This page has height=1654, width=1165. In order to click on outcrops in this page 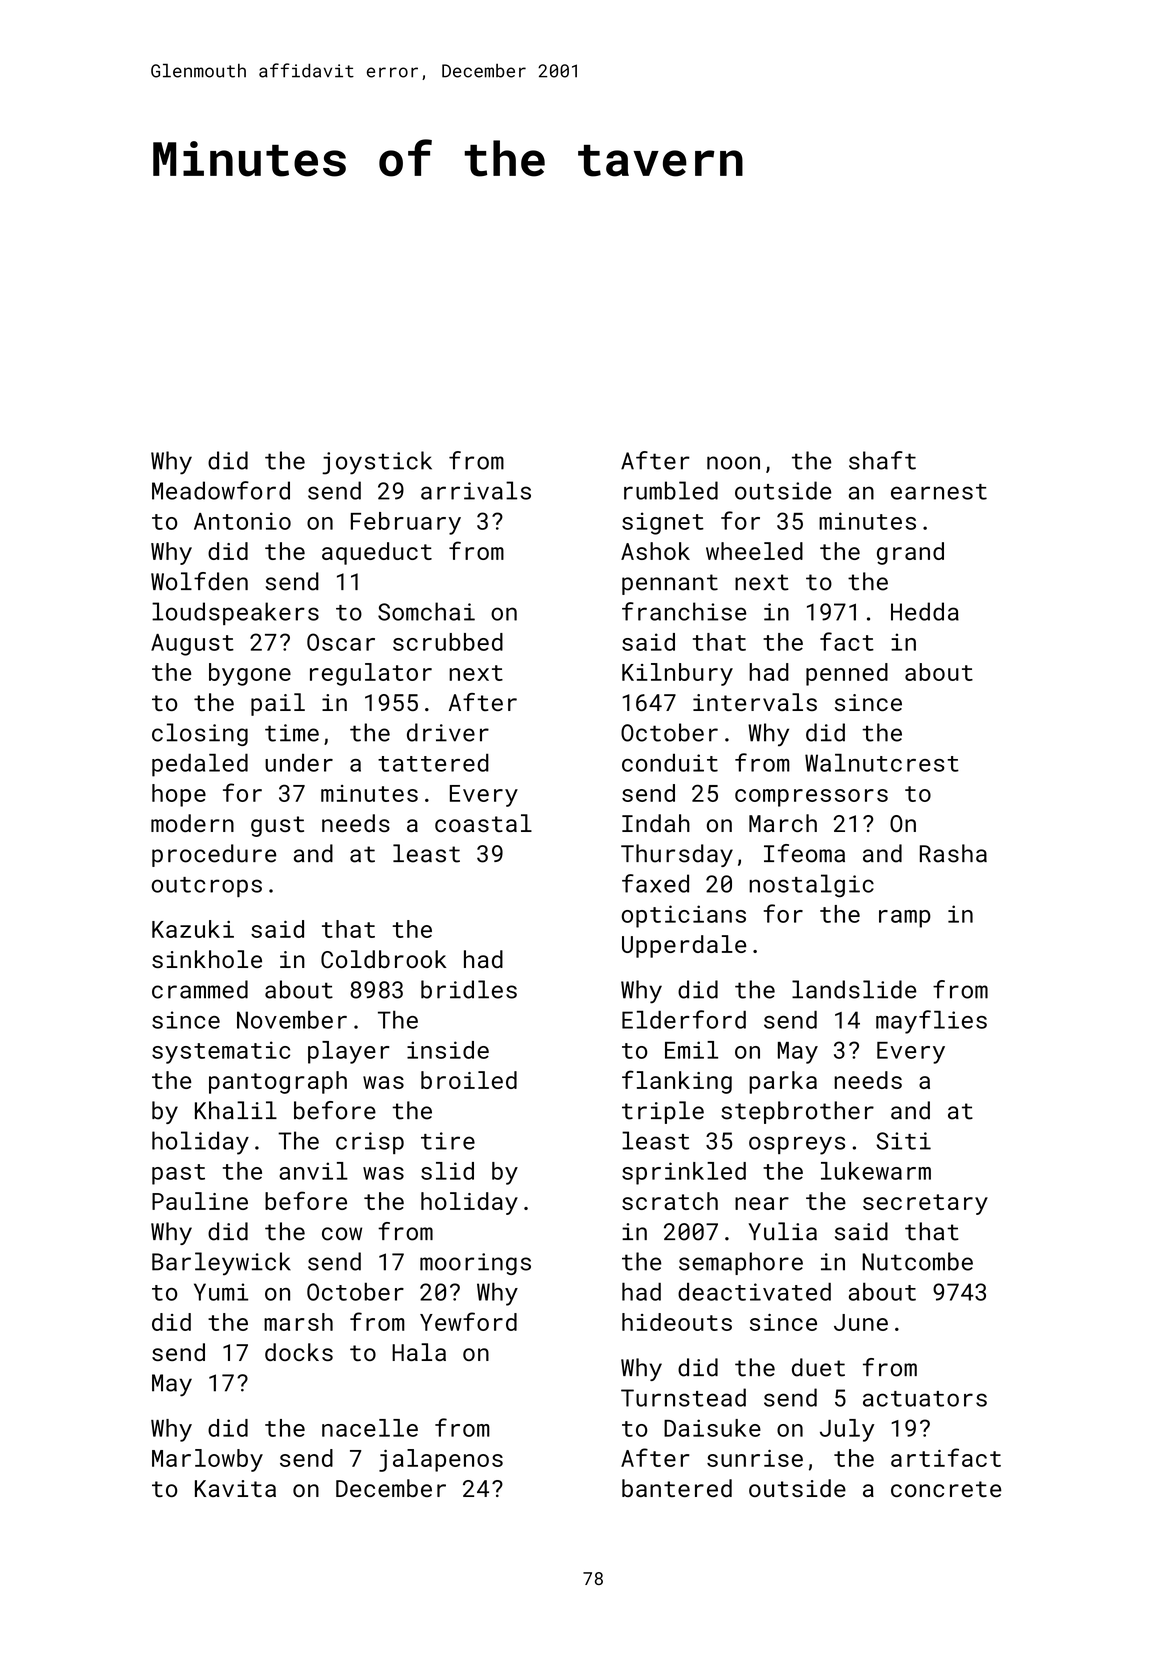, I will do `click(207, 887)`.
